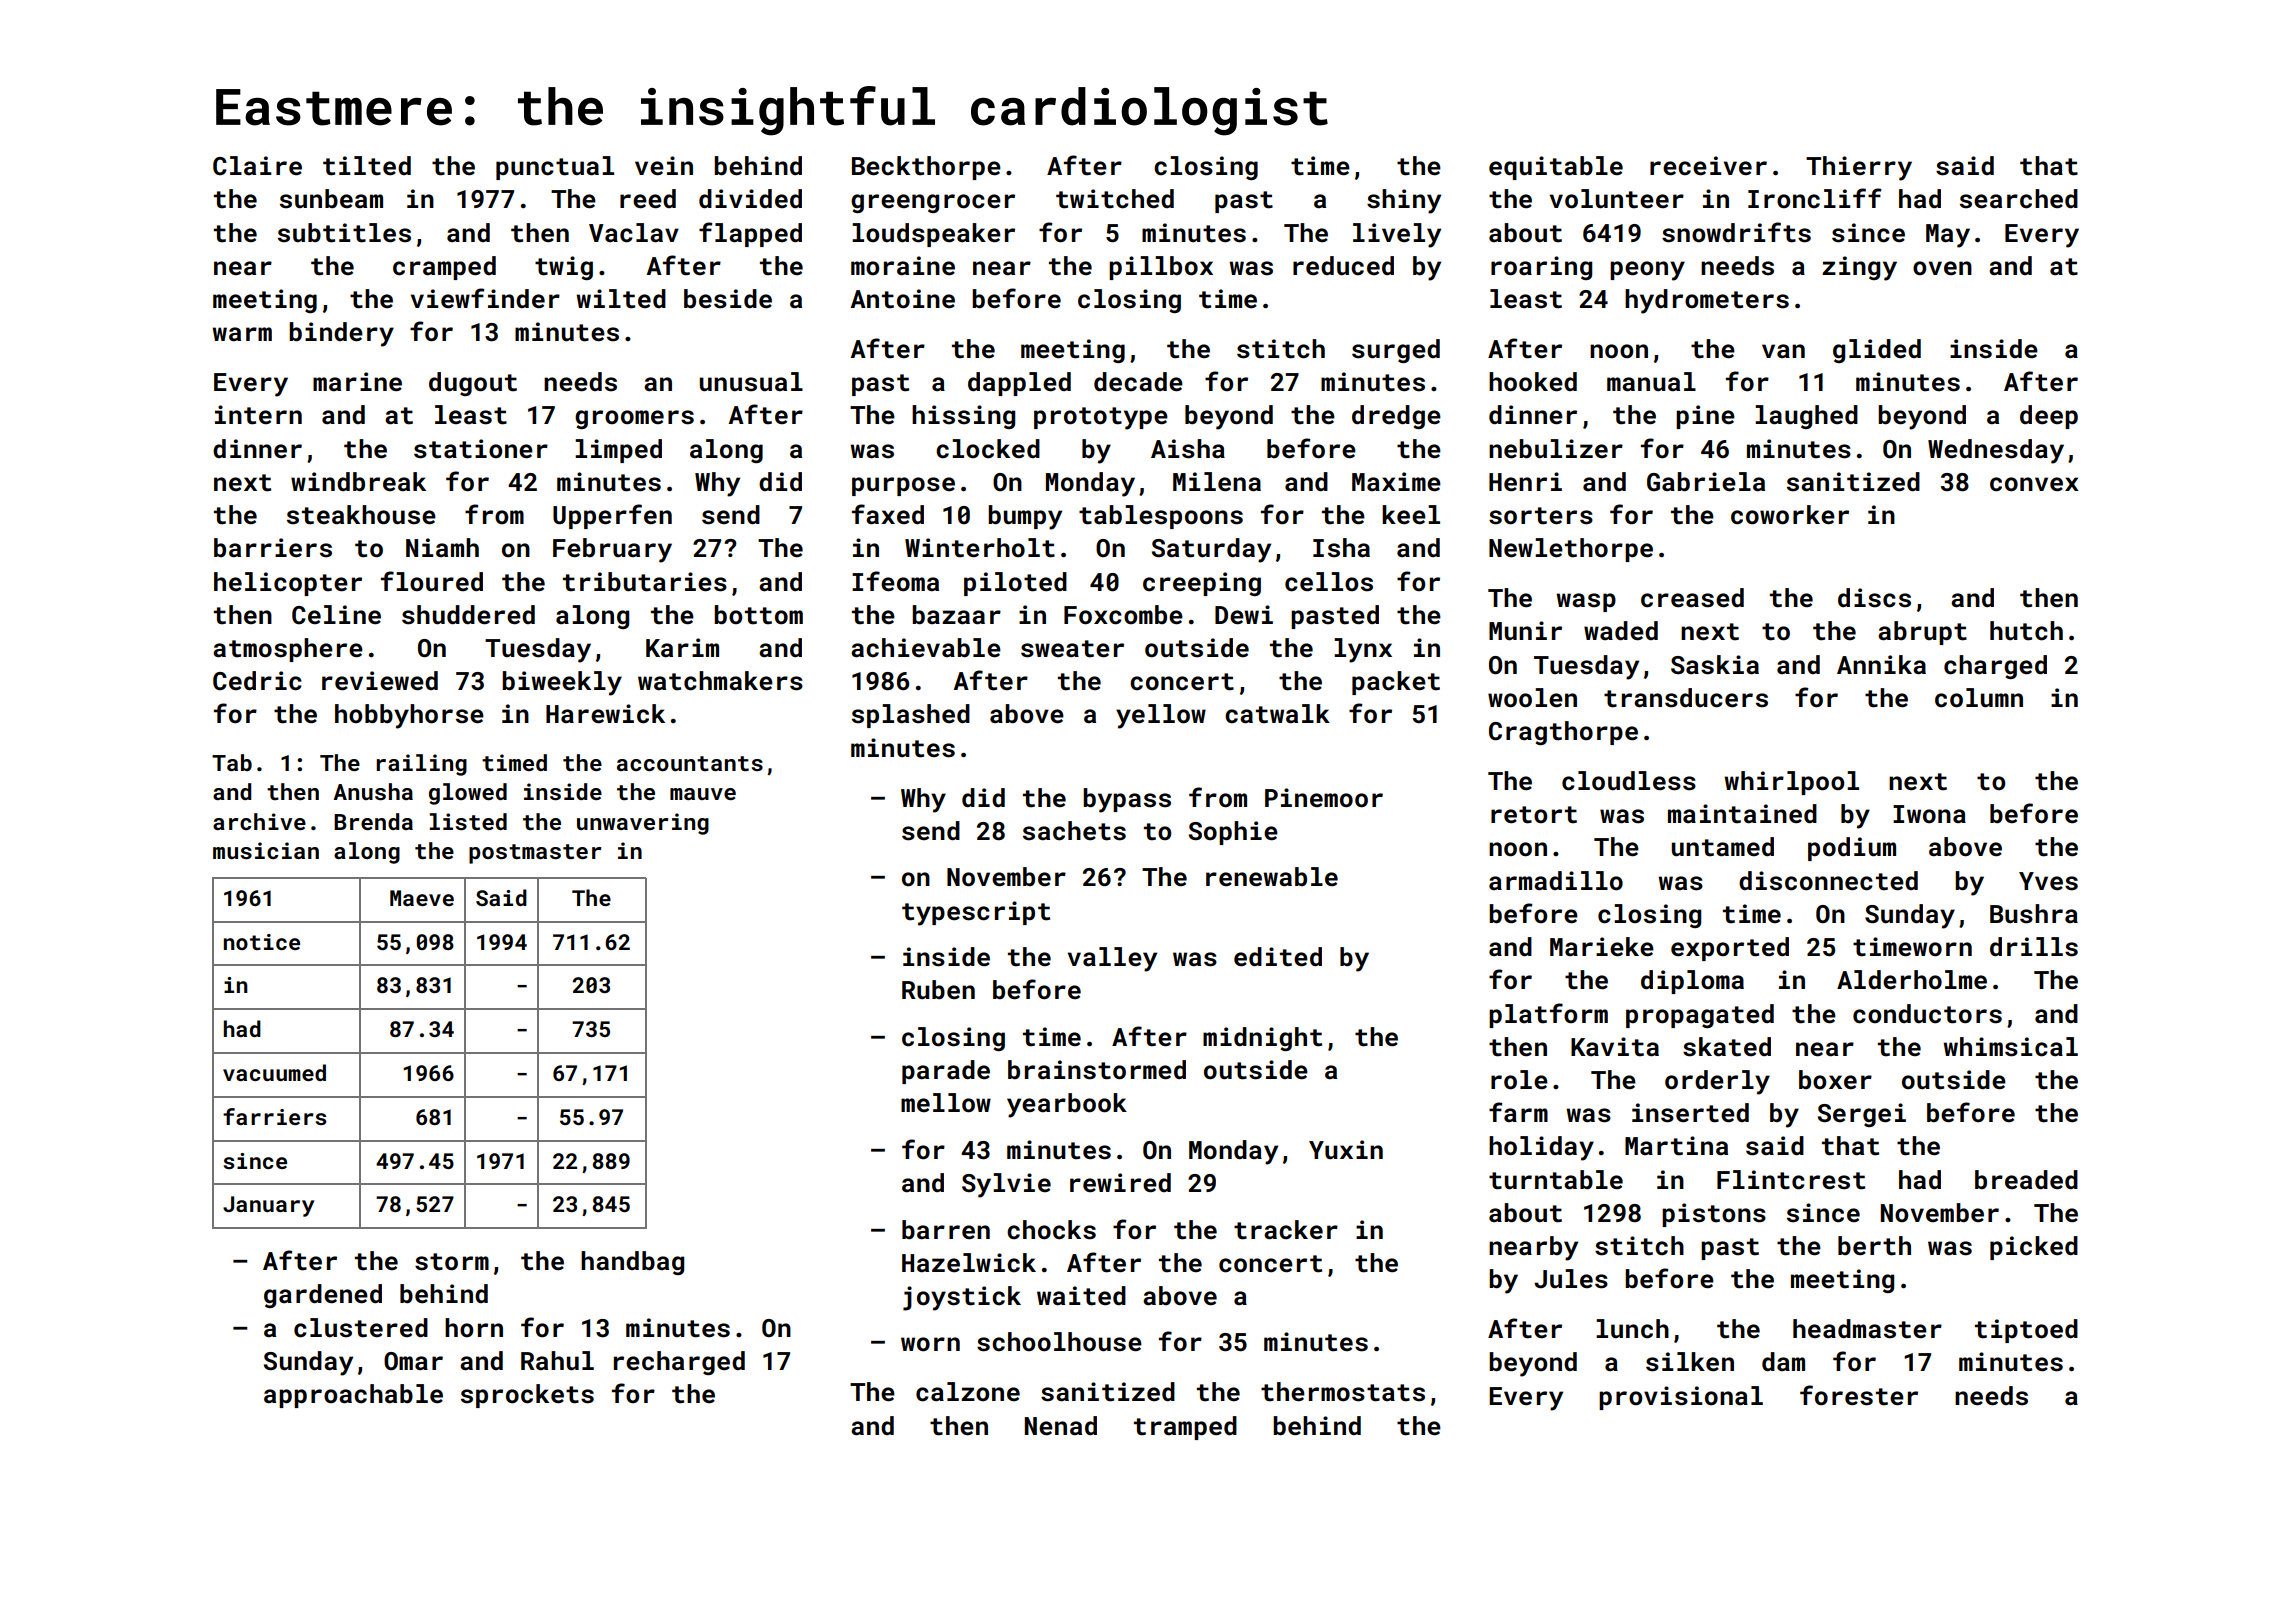  I want to click on Saturday, so click(1211, 550).
